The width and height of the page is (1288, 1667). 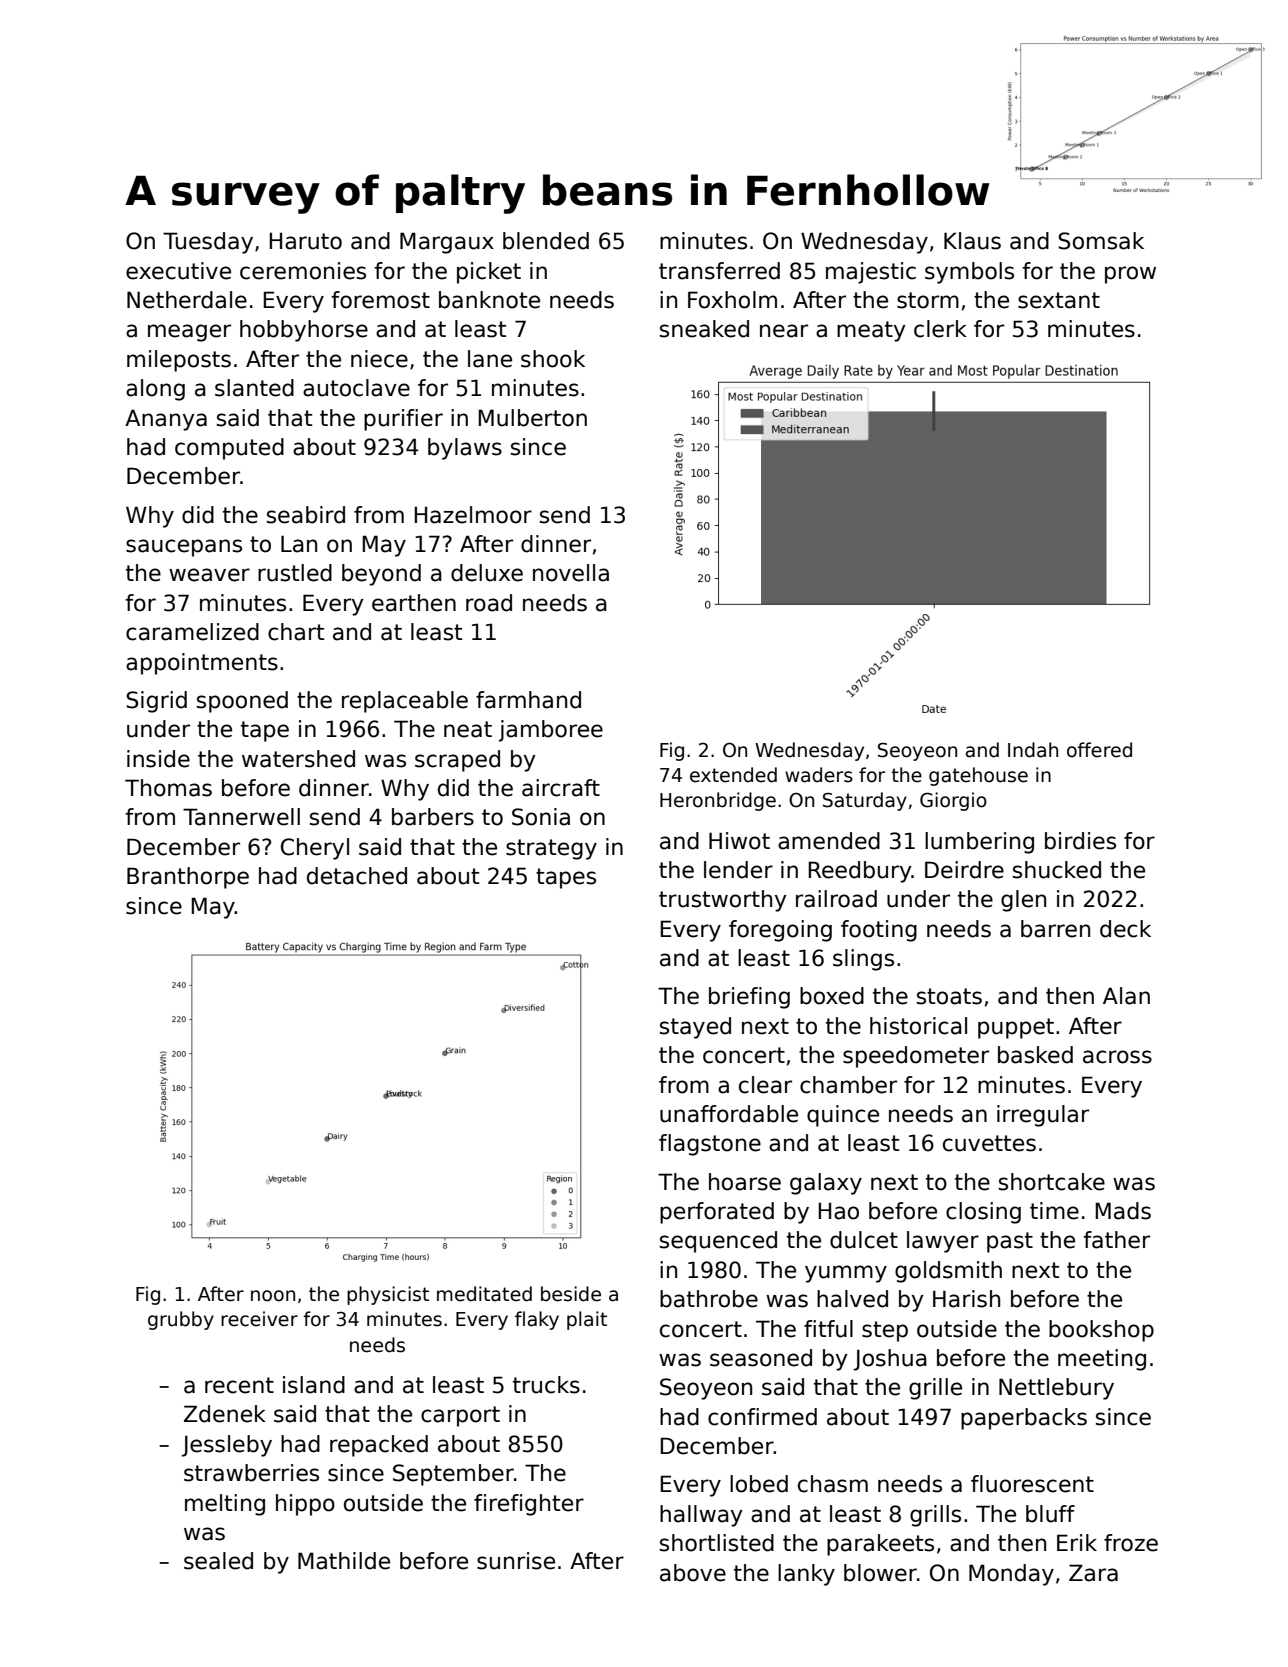 What do you see at coordinates (1123, 1211) in the page?
I see `Mads` at bounding box center [1123, 1211].
